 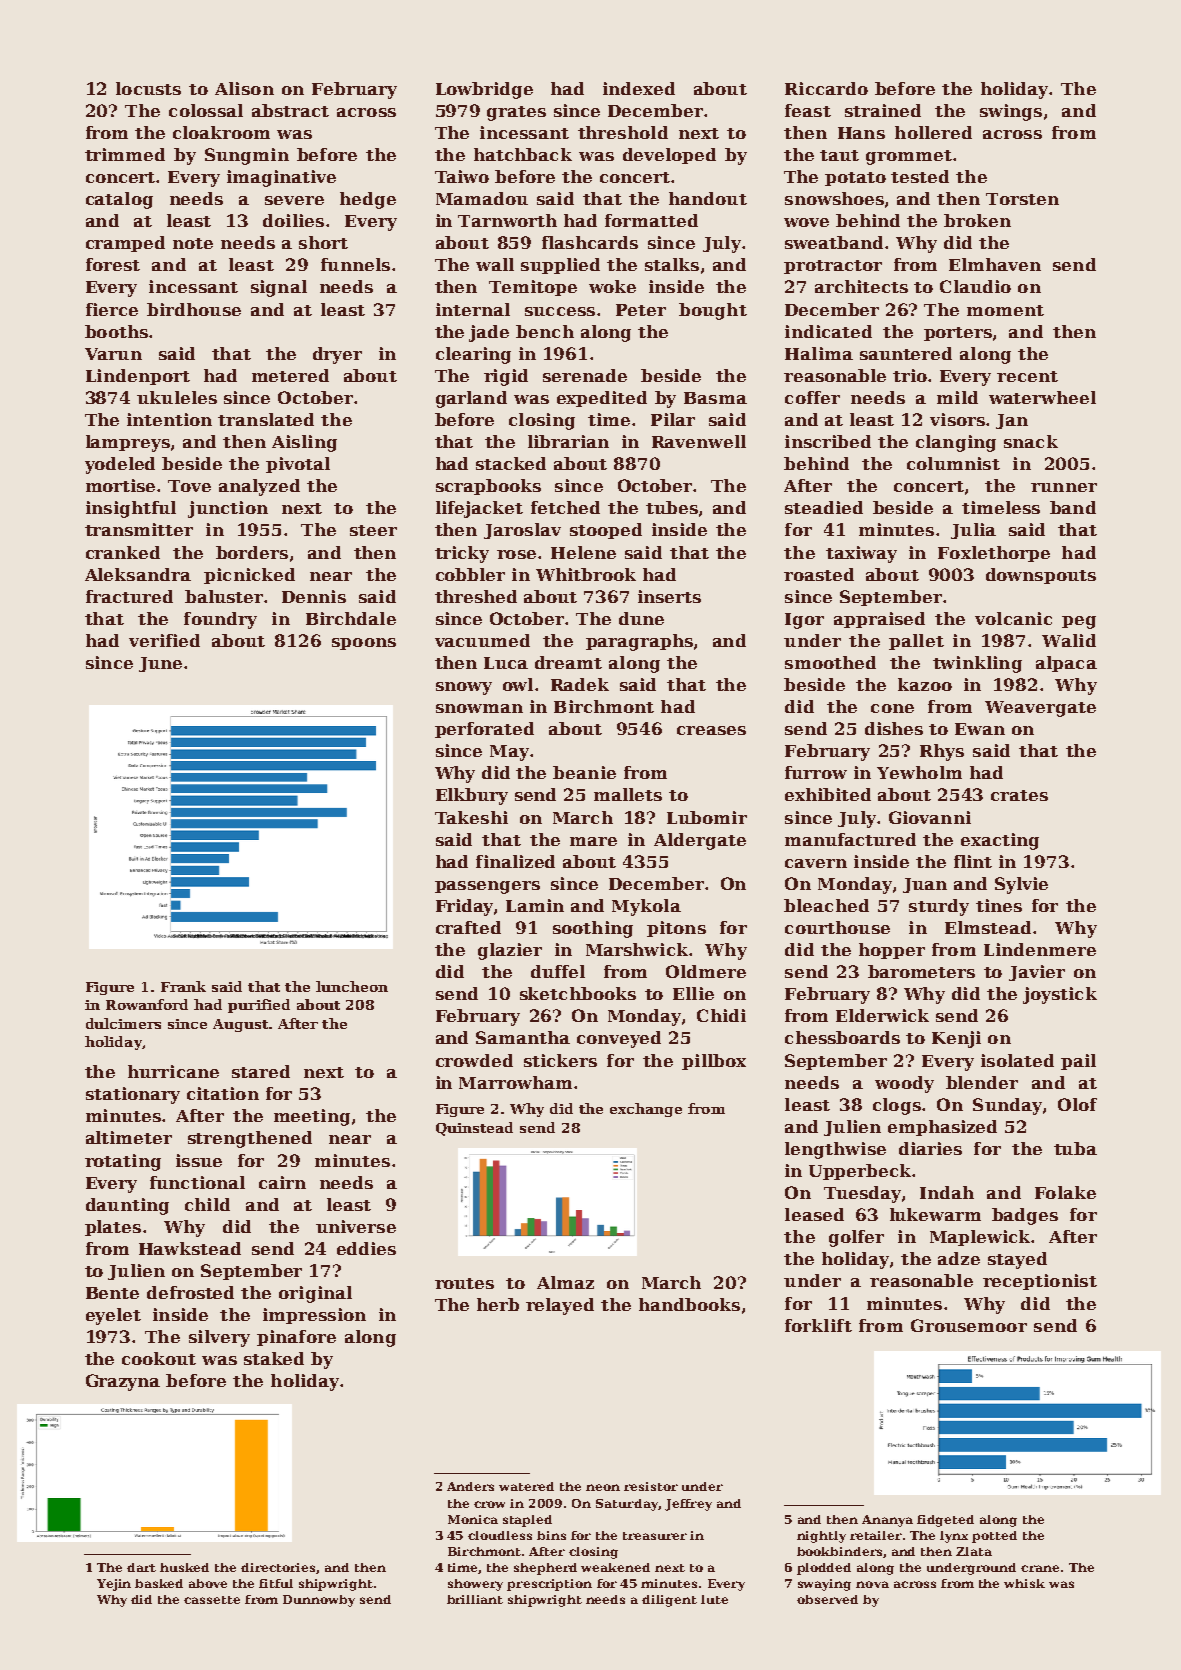 I want to click on pitons, so click(x=676, y=929).
